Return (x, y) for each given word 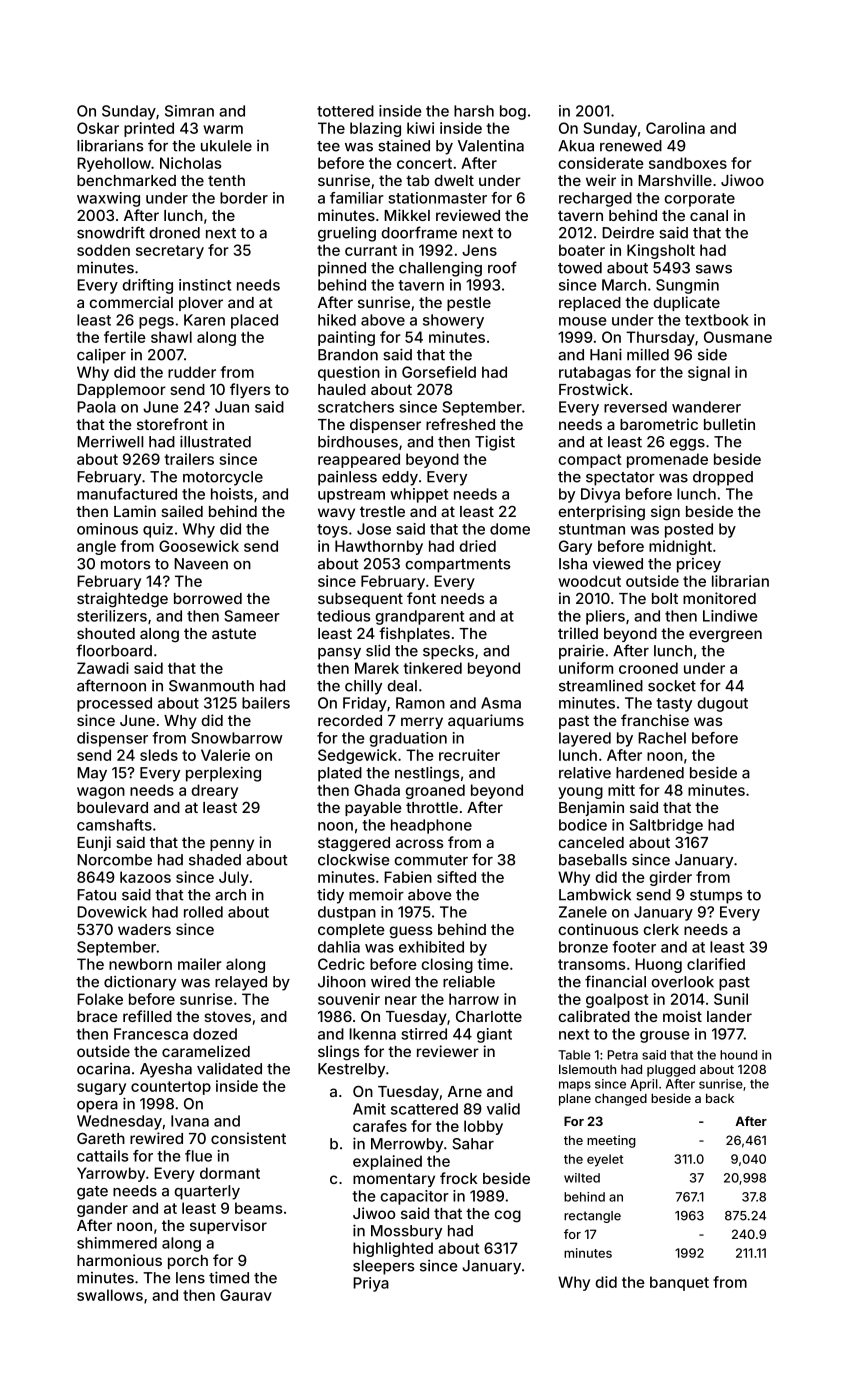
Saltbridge (666, 826)
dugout (722, 704)
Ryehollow (114, 164)
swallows (110, 1295)
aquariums (486, 721)
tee (328, 146)
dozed (215, 1034)
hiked (337, 320)
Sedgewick (357, 756)
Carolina (675, 128)
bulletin (729, 424)
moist (682, 1016)
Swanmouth (211, 686)
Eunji (94, 843)
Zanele (583, 912)
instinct (205, 285)
